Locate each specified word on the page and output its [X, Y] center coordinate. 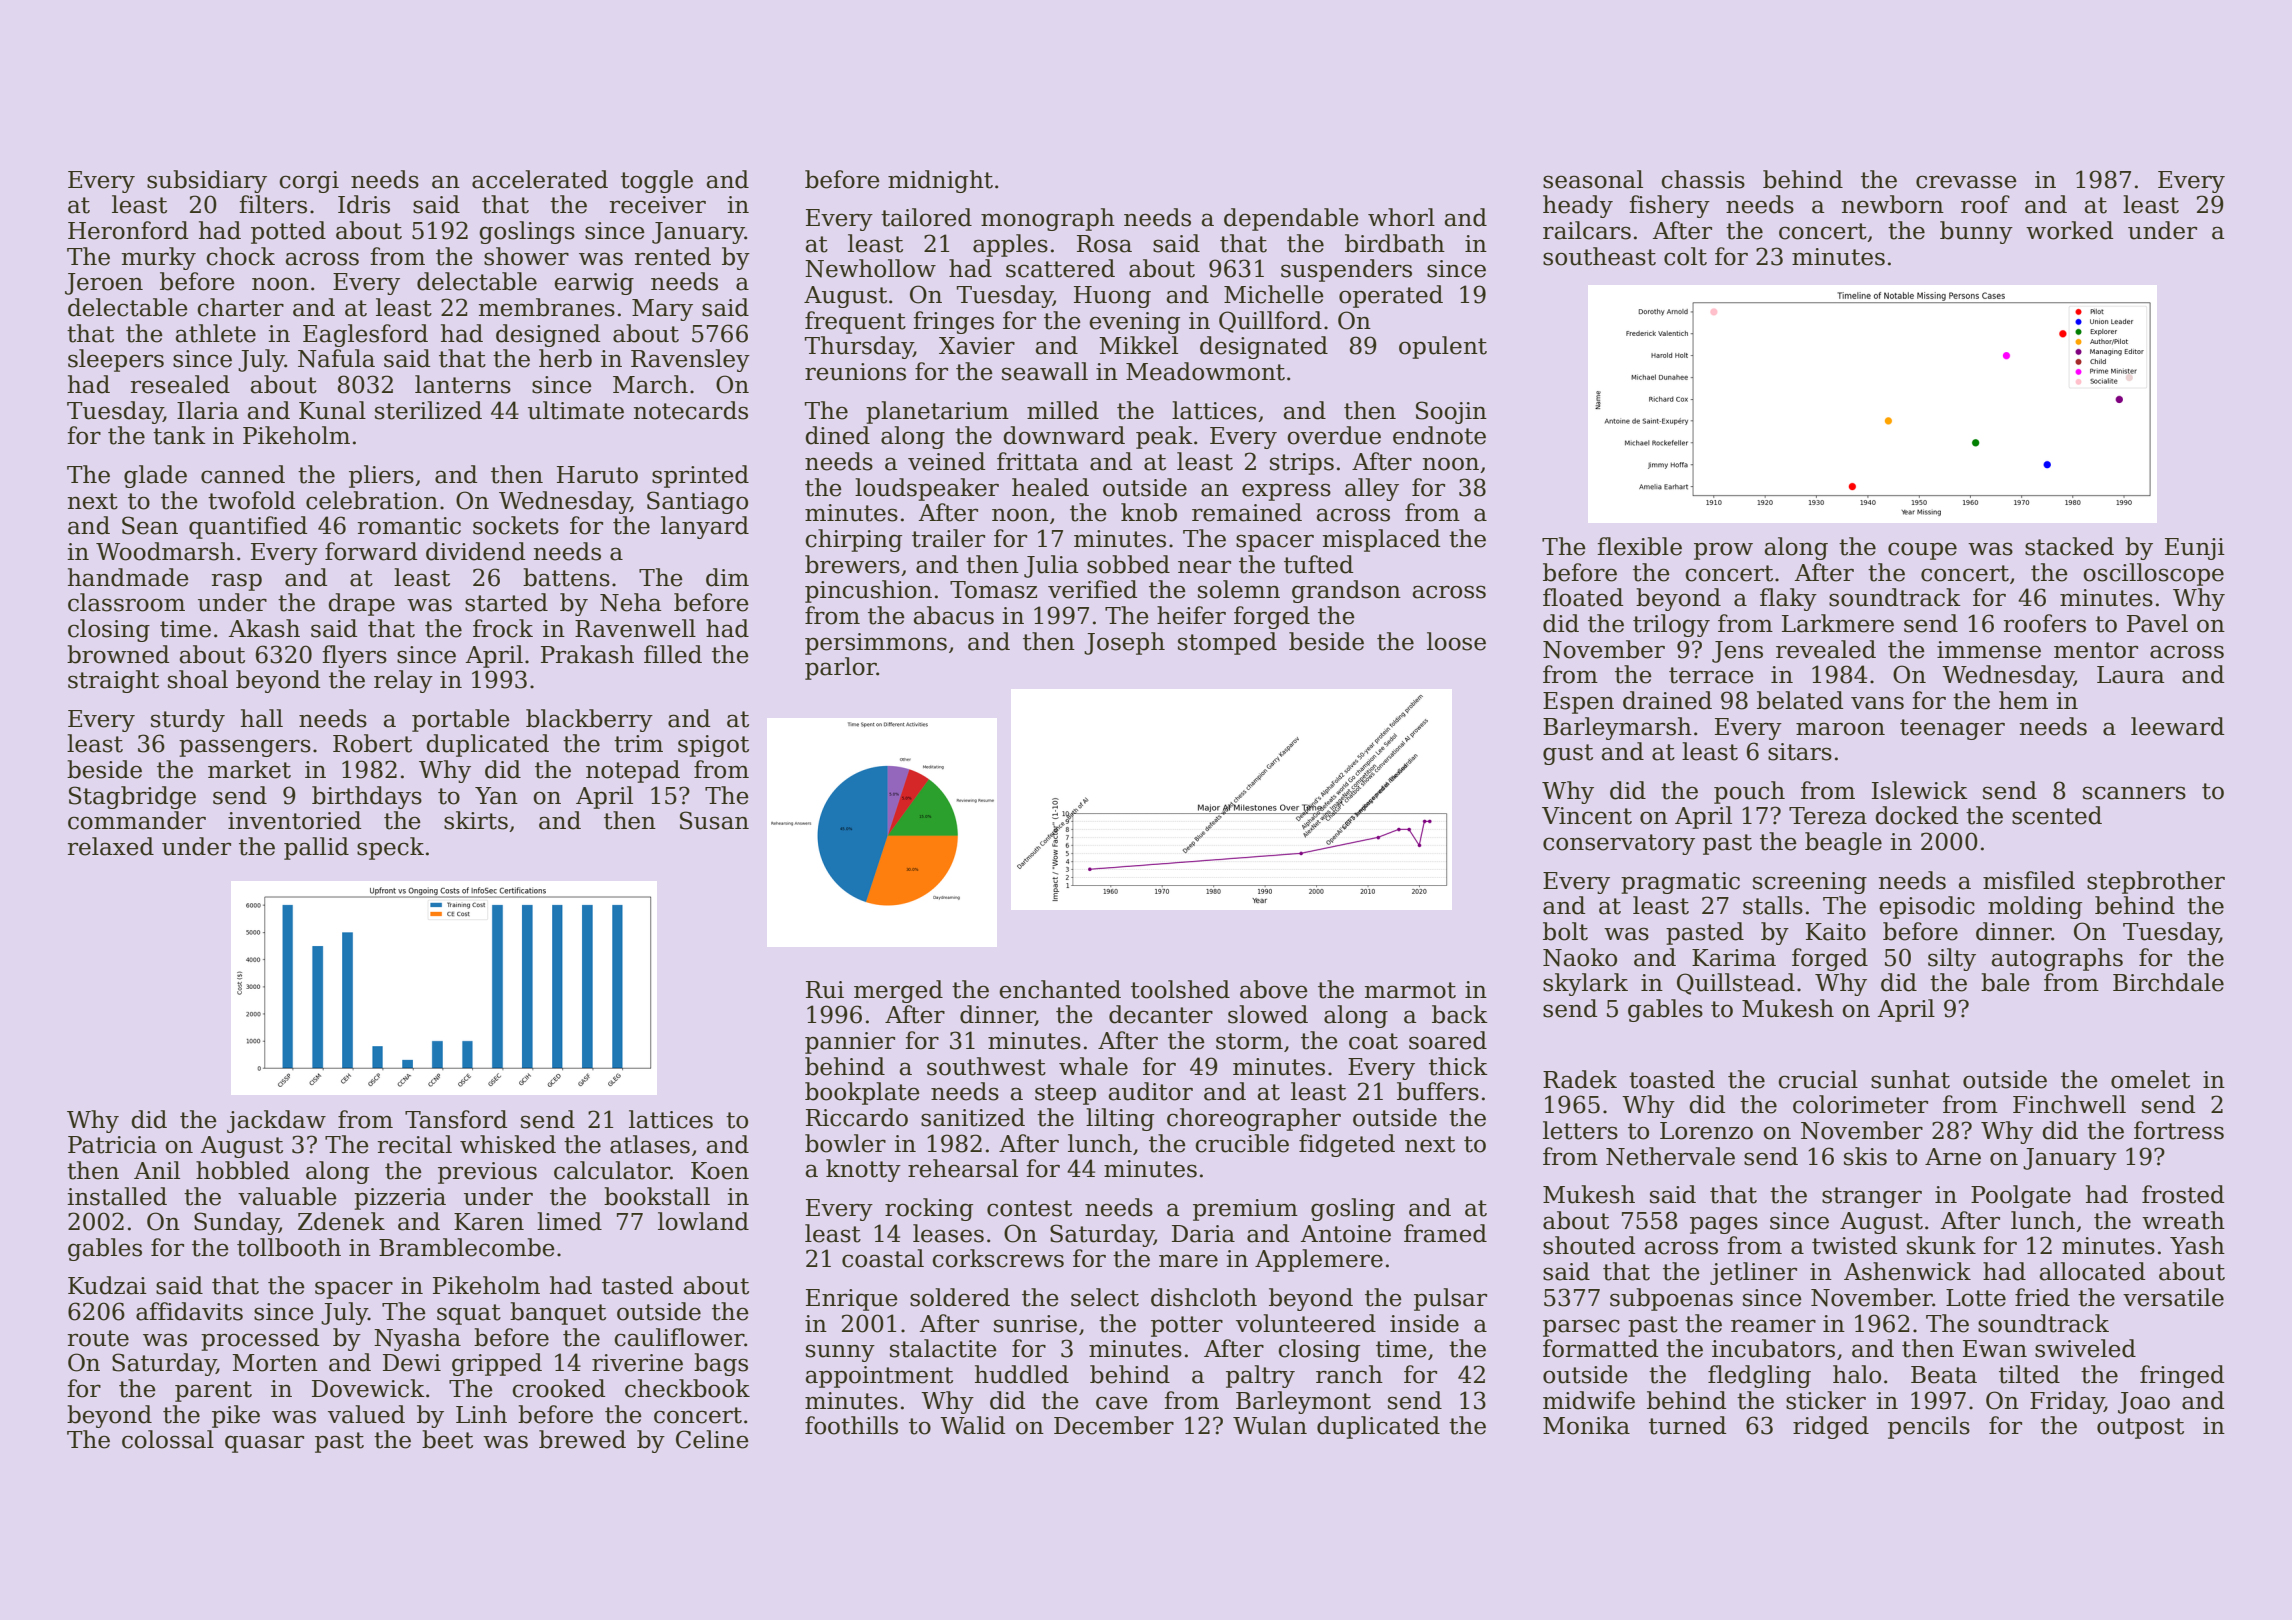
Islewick [1920, 790]
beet [447, 1439]
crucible [1242, 1143]
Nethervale [1670, 1156]
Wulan [1270, 1425]
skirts [476, 820]
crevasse [1966, 182]
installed [117, 1196]
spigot [713, 746]
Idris [364, 204]
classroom [126, 602]
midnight [940, 181]
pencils [1929, 1427]
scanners [2134, 793]
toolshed [1180, 989]
